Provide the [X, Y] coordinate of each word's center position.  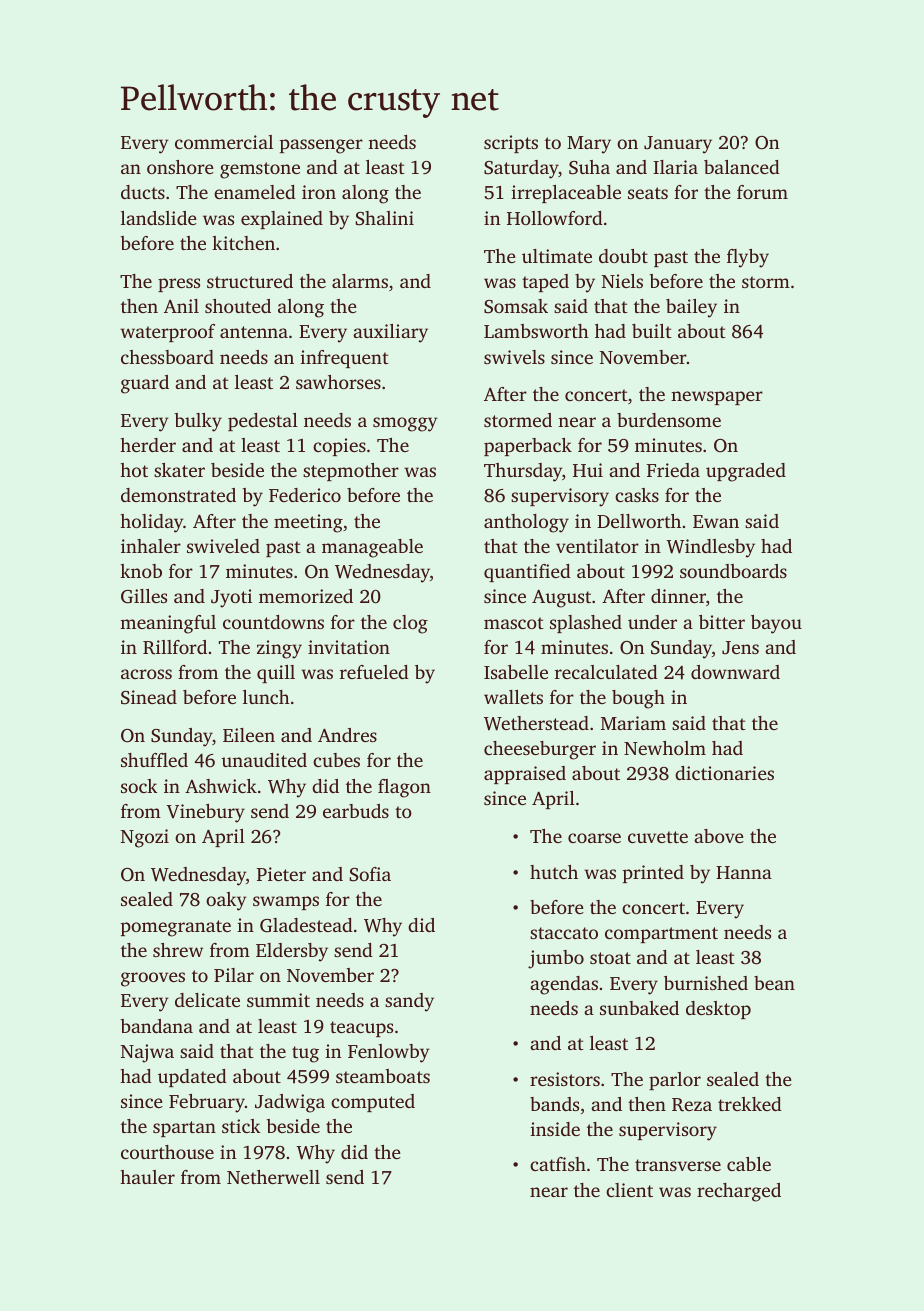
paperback [528, 447]
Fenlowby [389, 1053]
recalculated [606, 672]
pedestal [263, 422]
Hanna [744, 872]
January [678, 145]
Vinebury [205, 813]
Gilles [144, 596]
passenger [321, 146]
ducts [143, 192]
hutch [554, 872]
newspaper [717, 398]
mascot [514, 623]
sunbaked [639, 1008]
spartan [184, 1129]
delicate [207, 1000]
